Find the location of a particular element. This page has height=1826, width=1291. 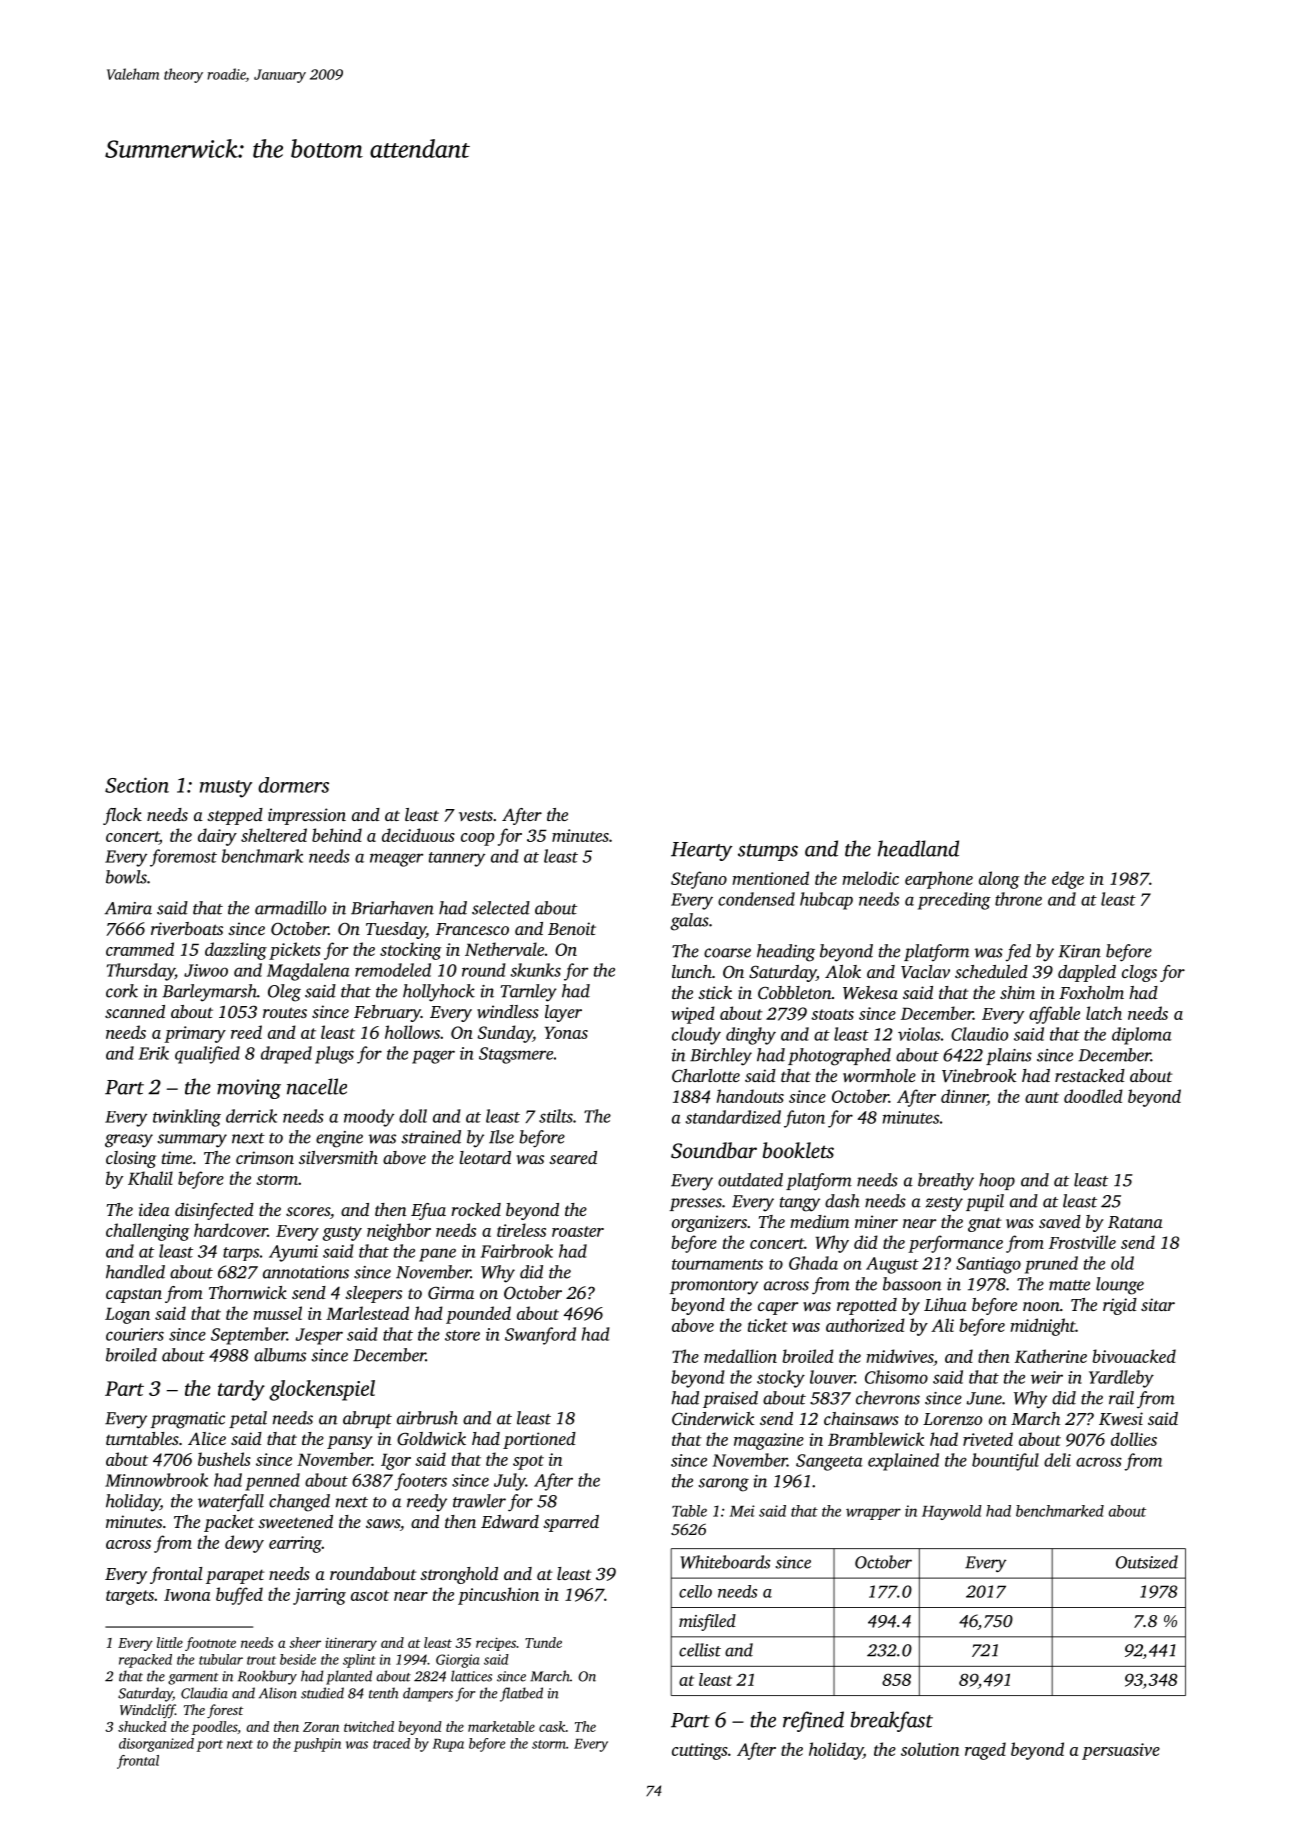

packet is located at coordinates (229, 1523).
